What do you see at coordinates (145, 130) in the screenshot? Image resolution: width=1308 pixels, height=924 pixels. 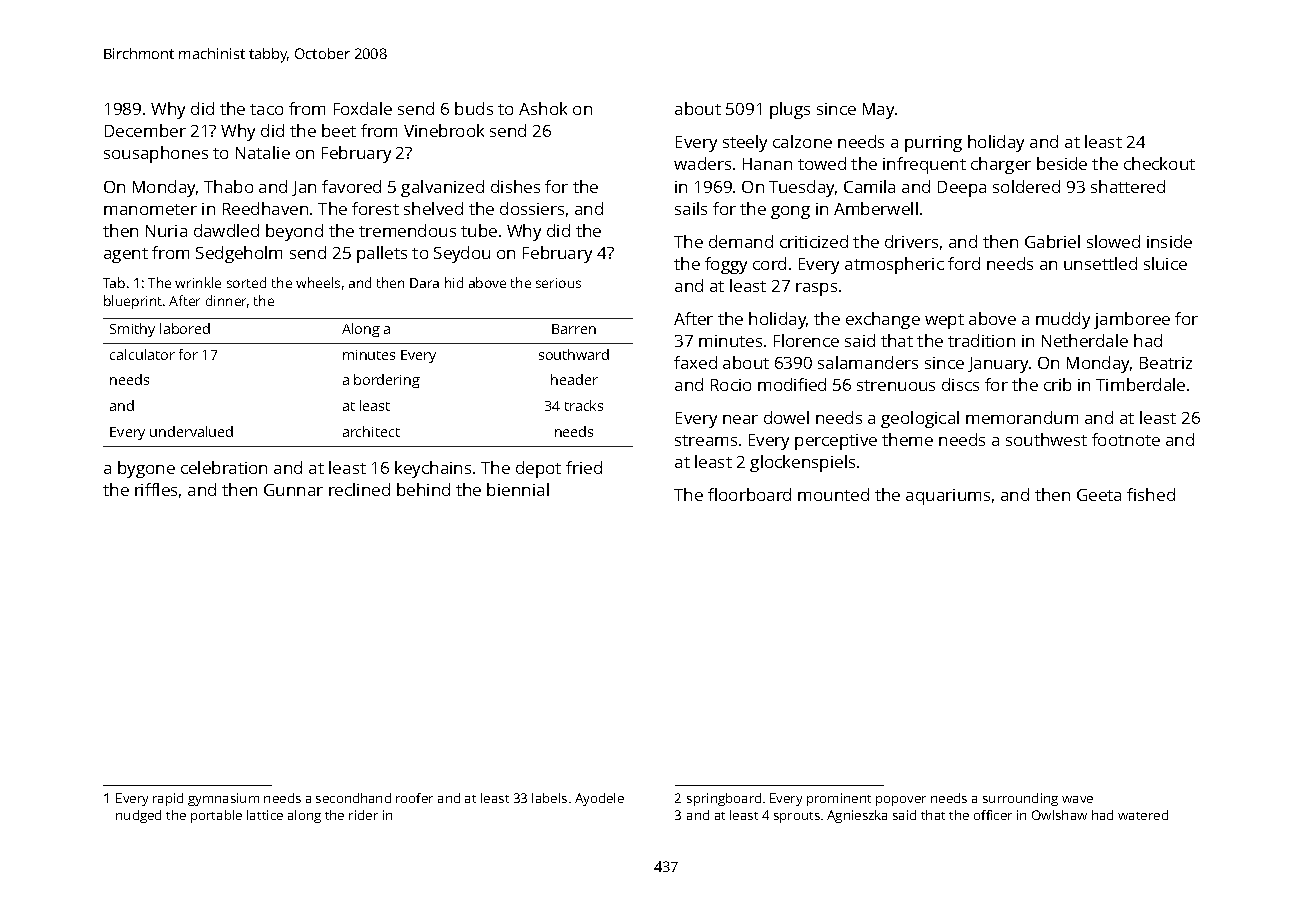 I see `December` at bounding box center [145, 130].
